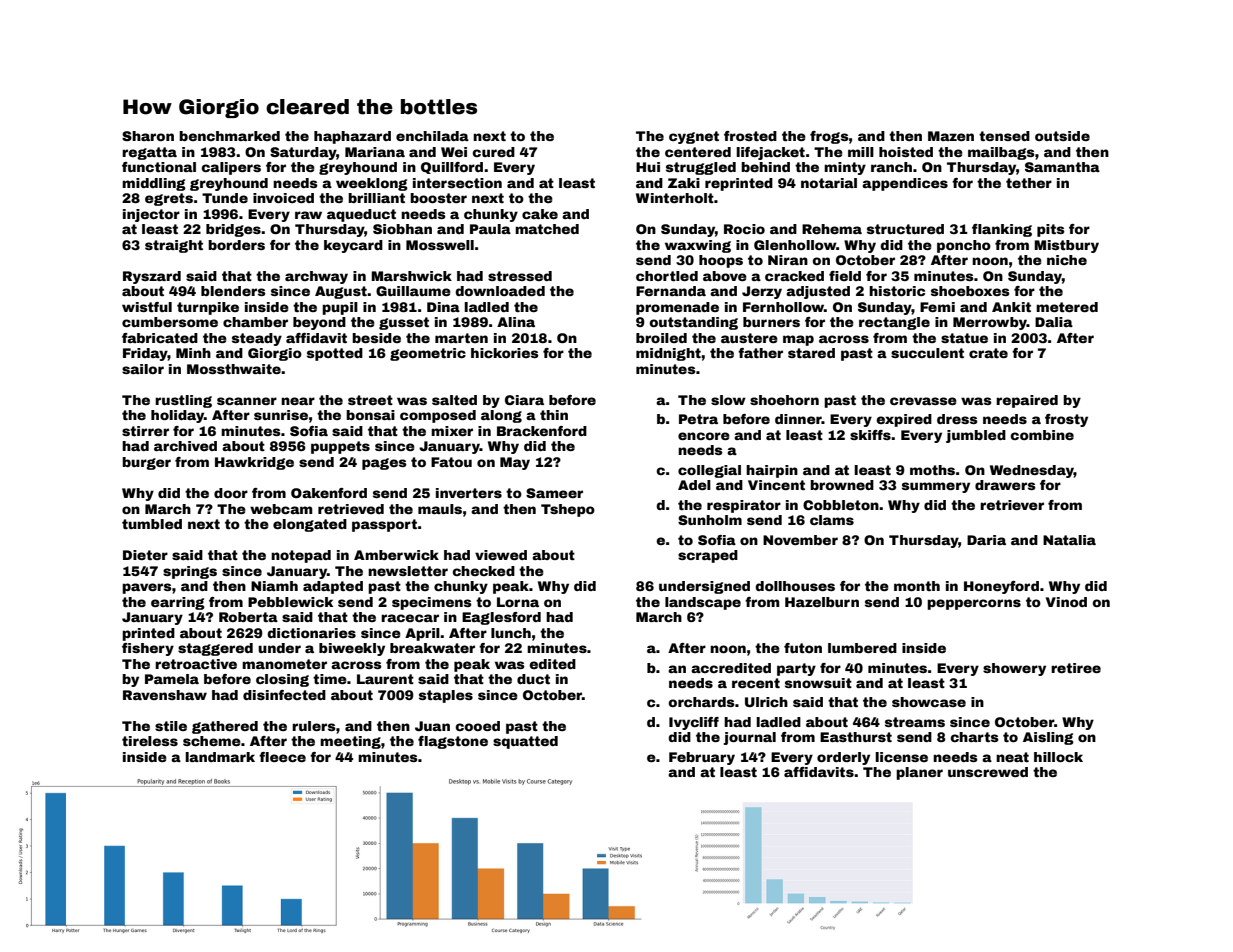 This screenshot has height=952, width=1233. Describe the element at coordinates (988, 772) in the screenshot. I see `unscrewed` at that location.
